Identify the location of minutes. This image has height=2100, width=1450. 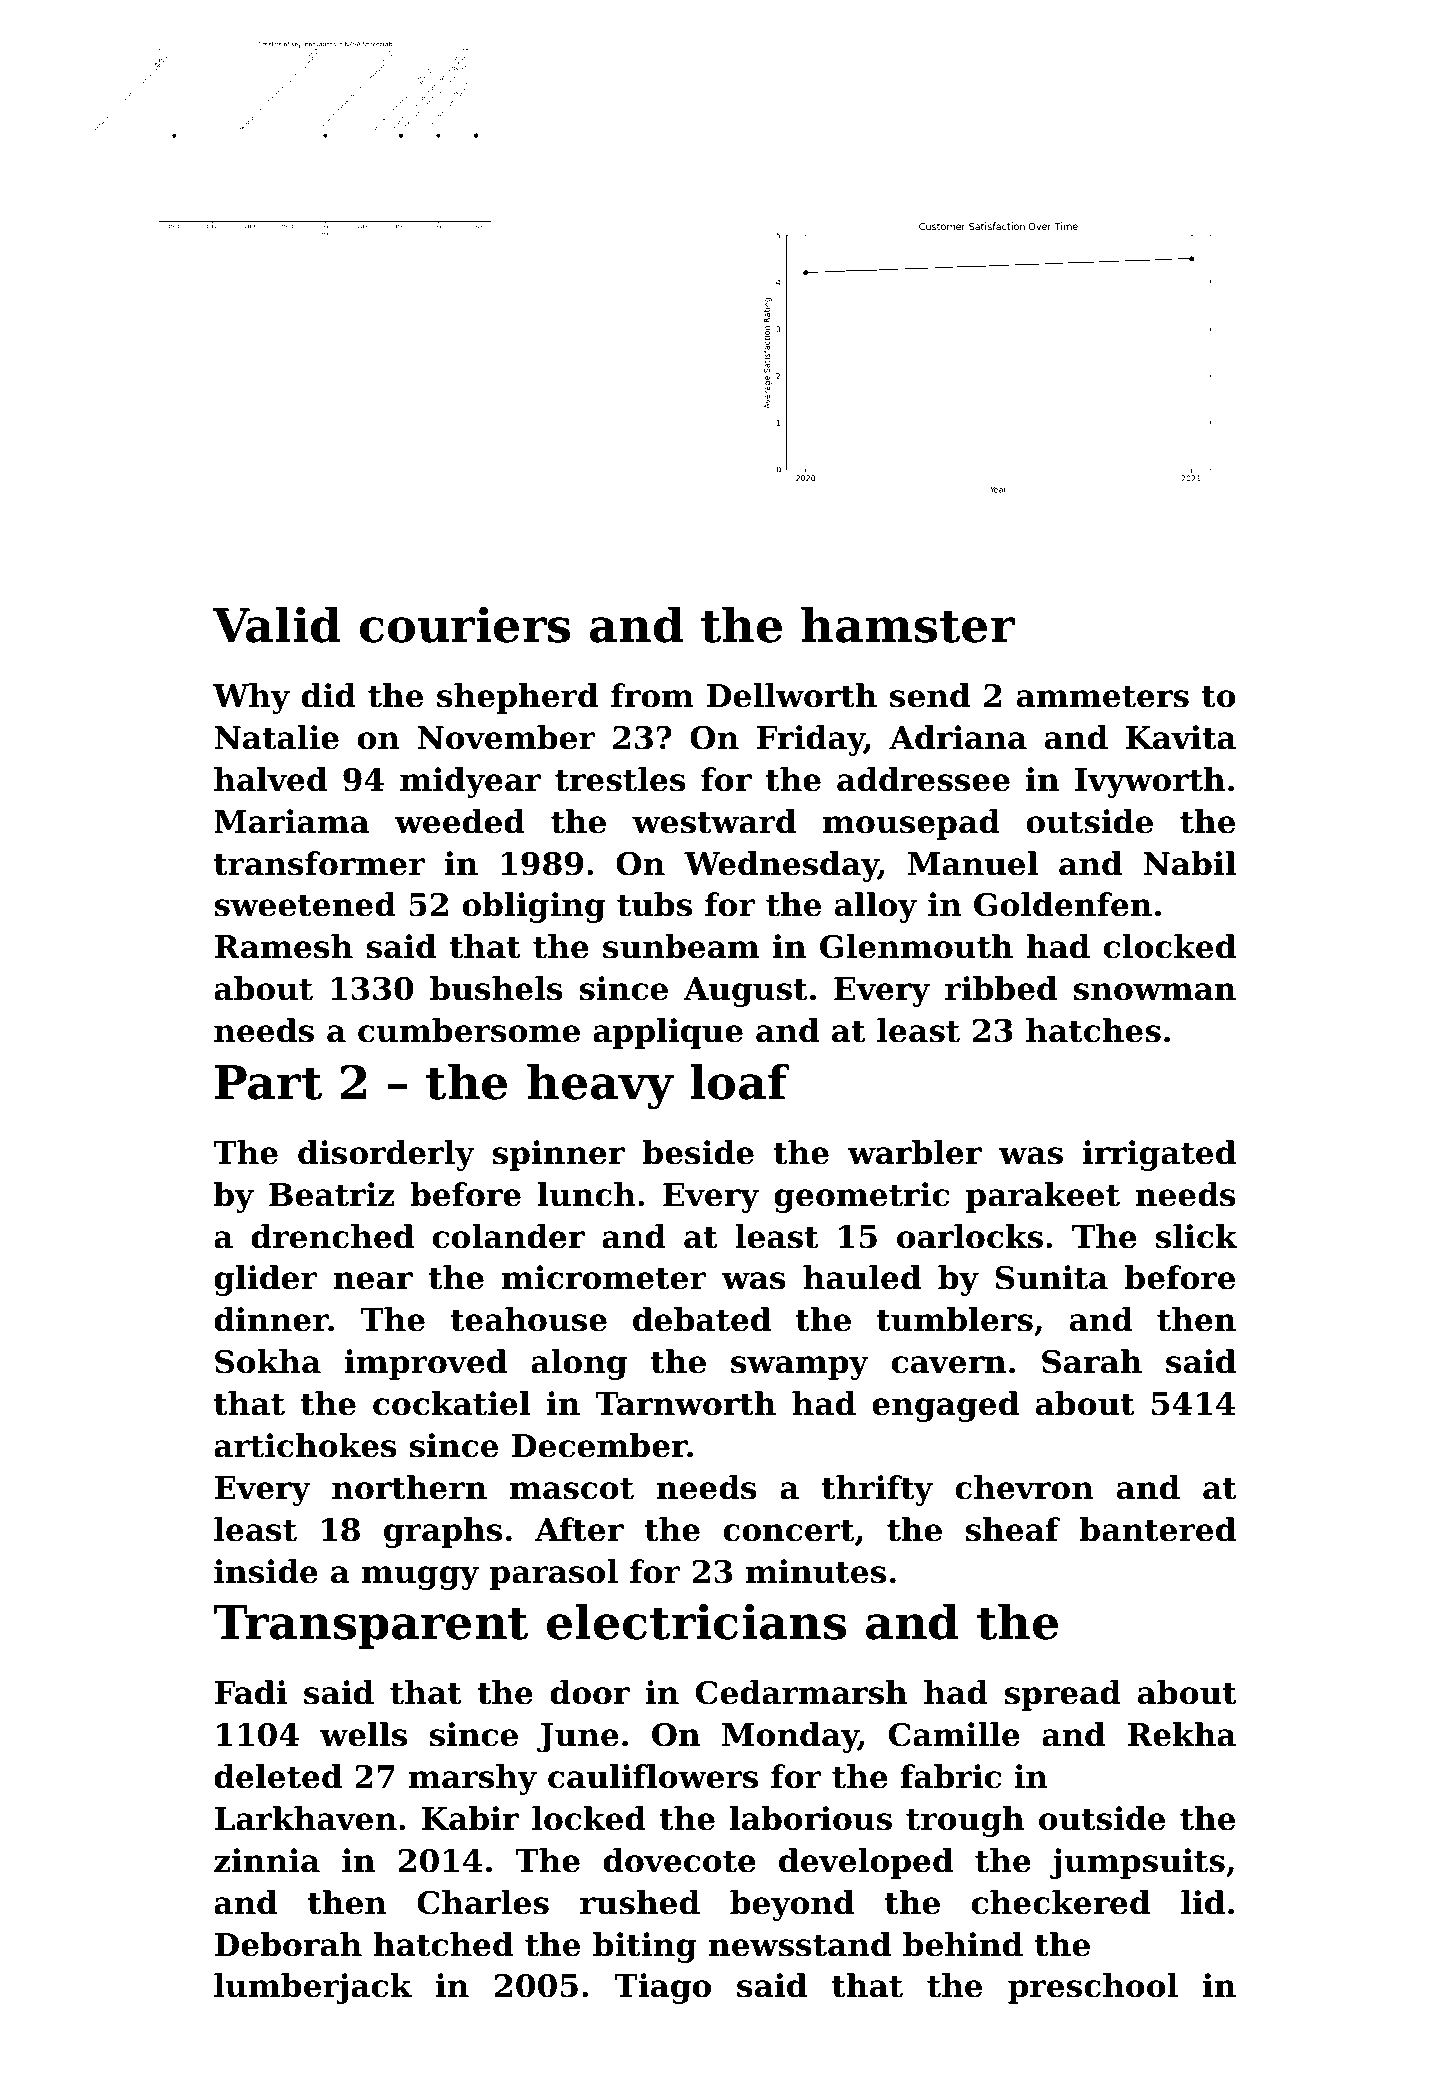
(816, 1571).
